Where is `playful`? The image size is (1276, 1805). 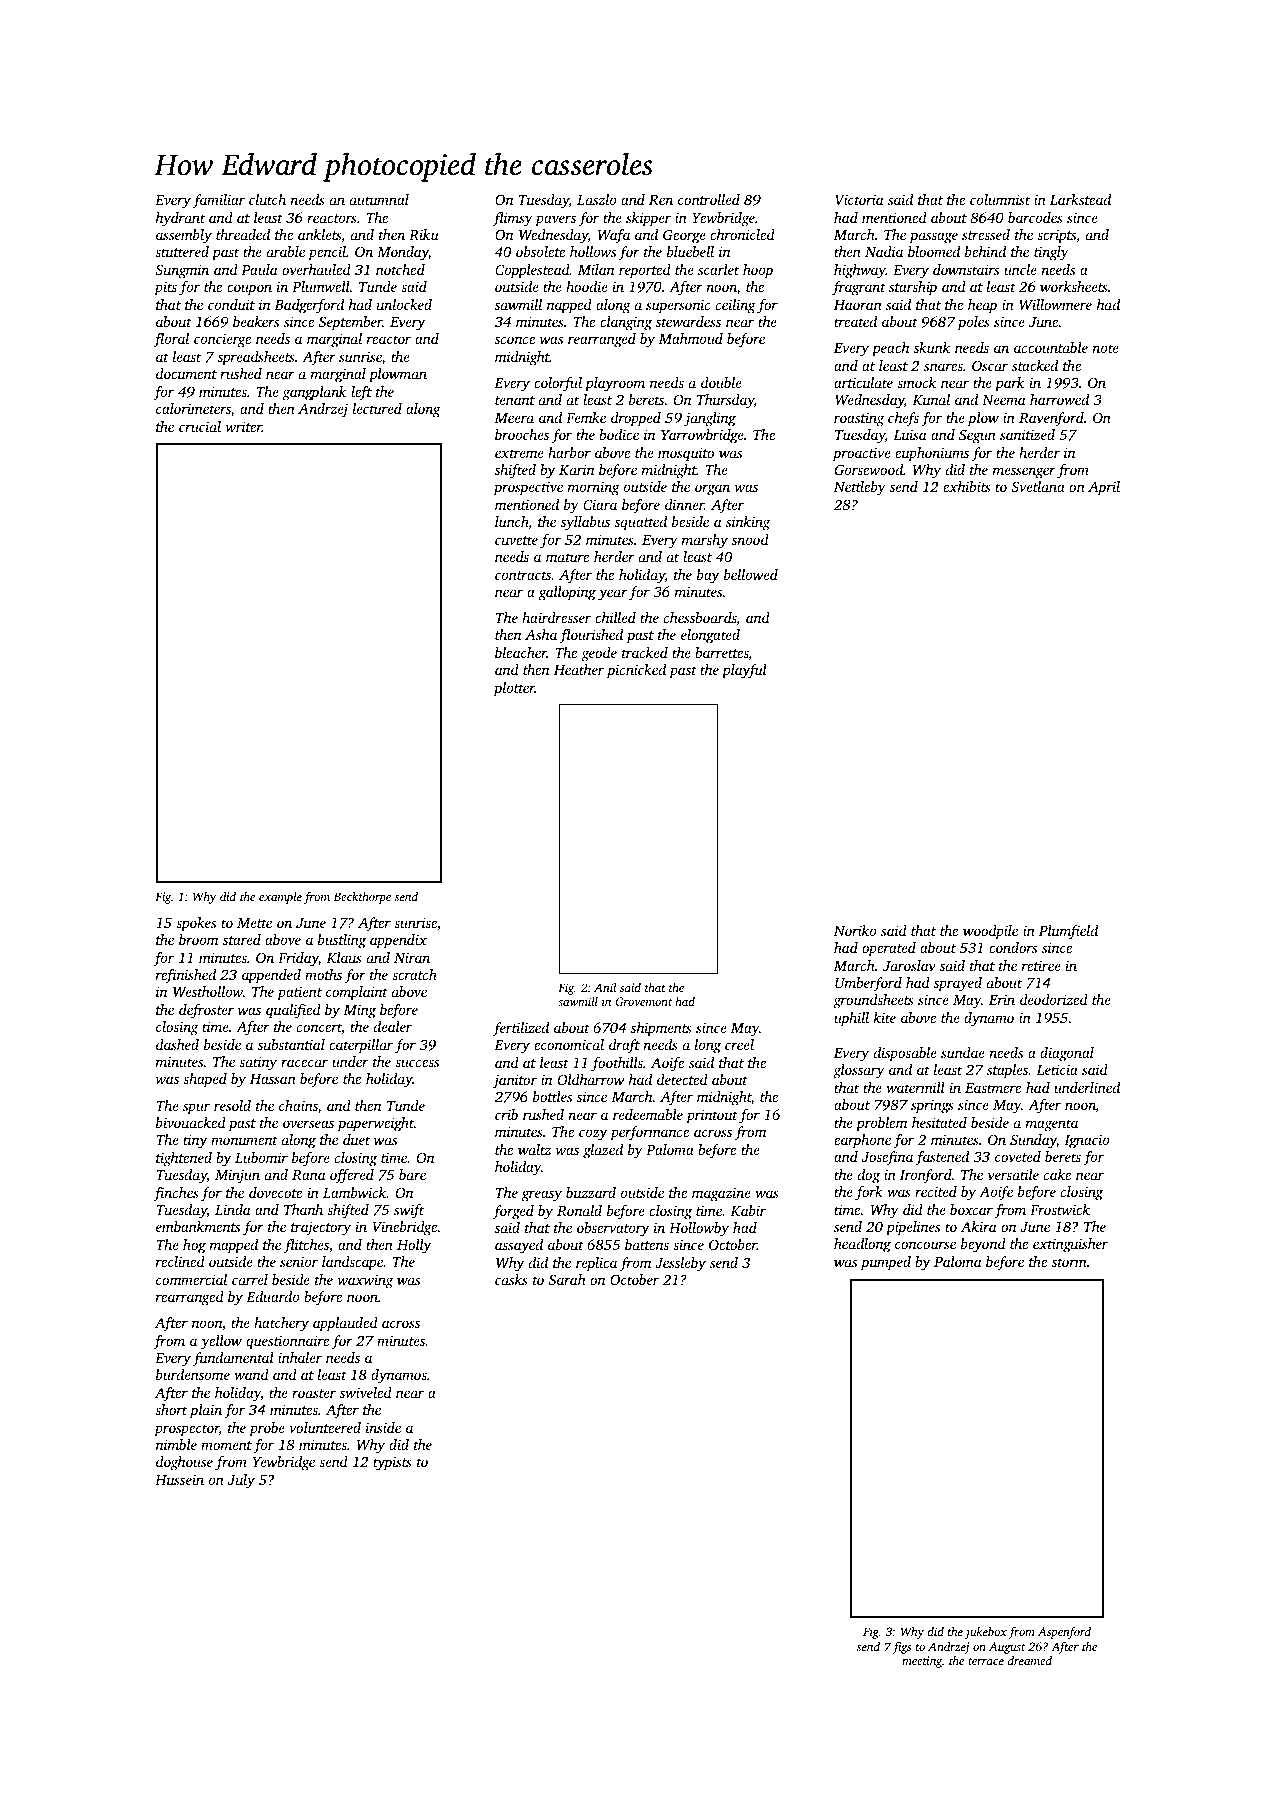
playful is located at coordinates (744, 671).
